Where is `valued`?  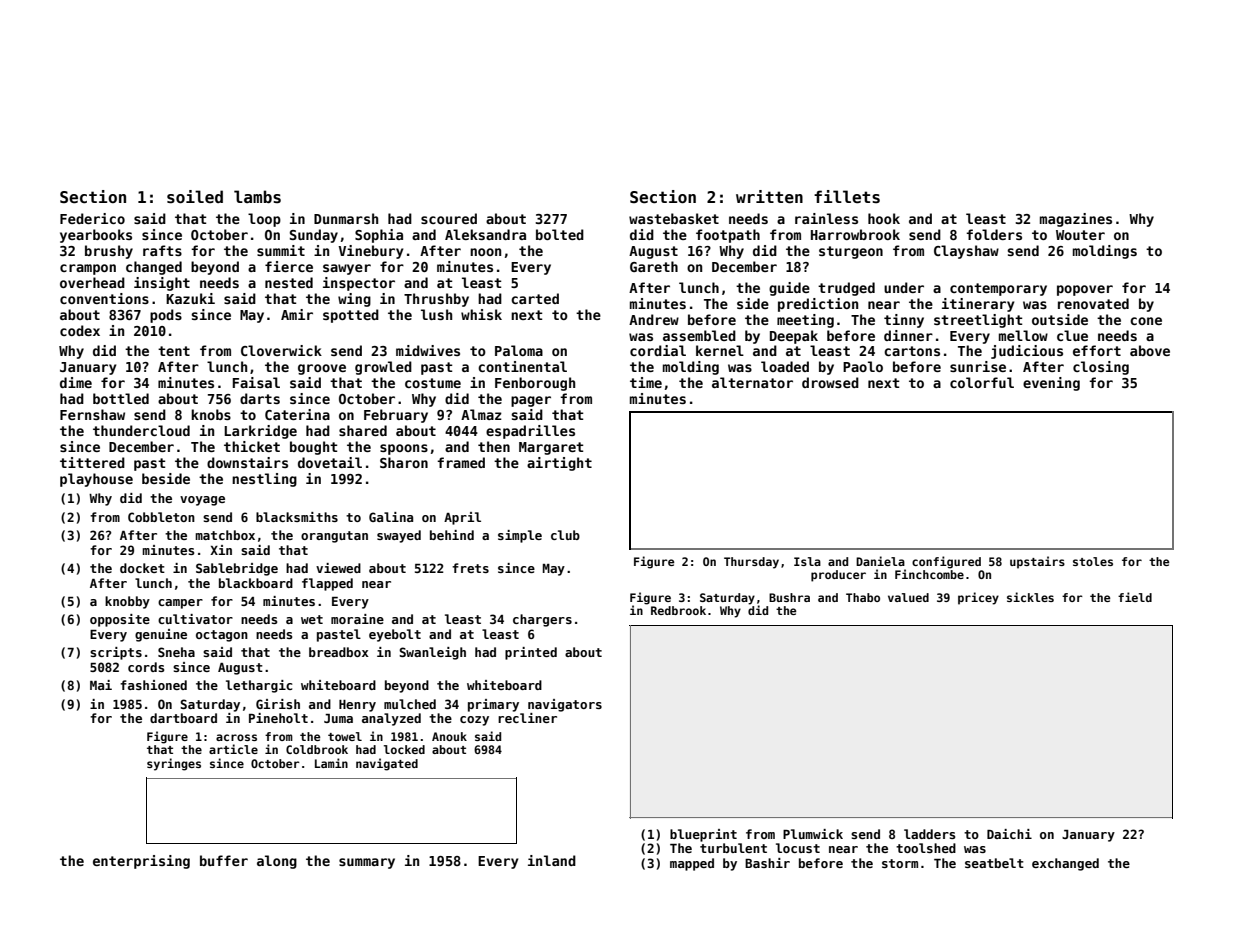 valued is located at coordinates (908, 597).
